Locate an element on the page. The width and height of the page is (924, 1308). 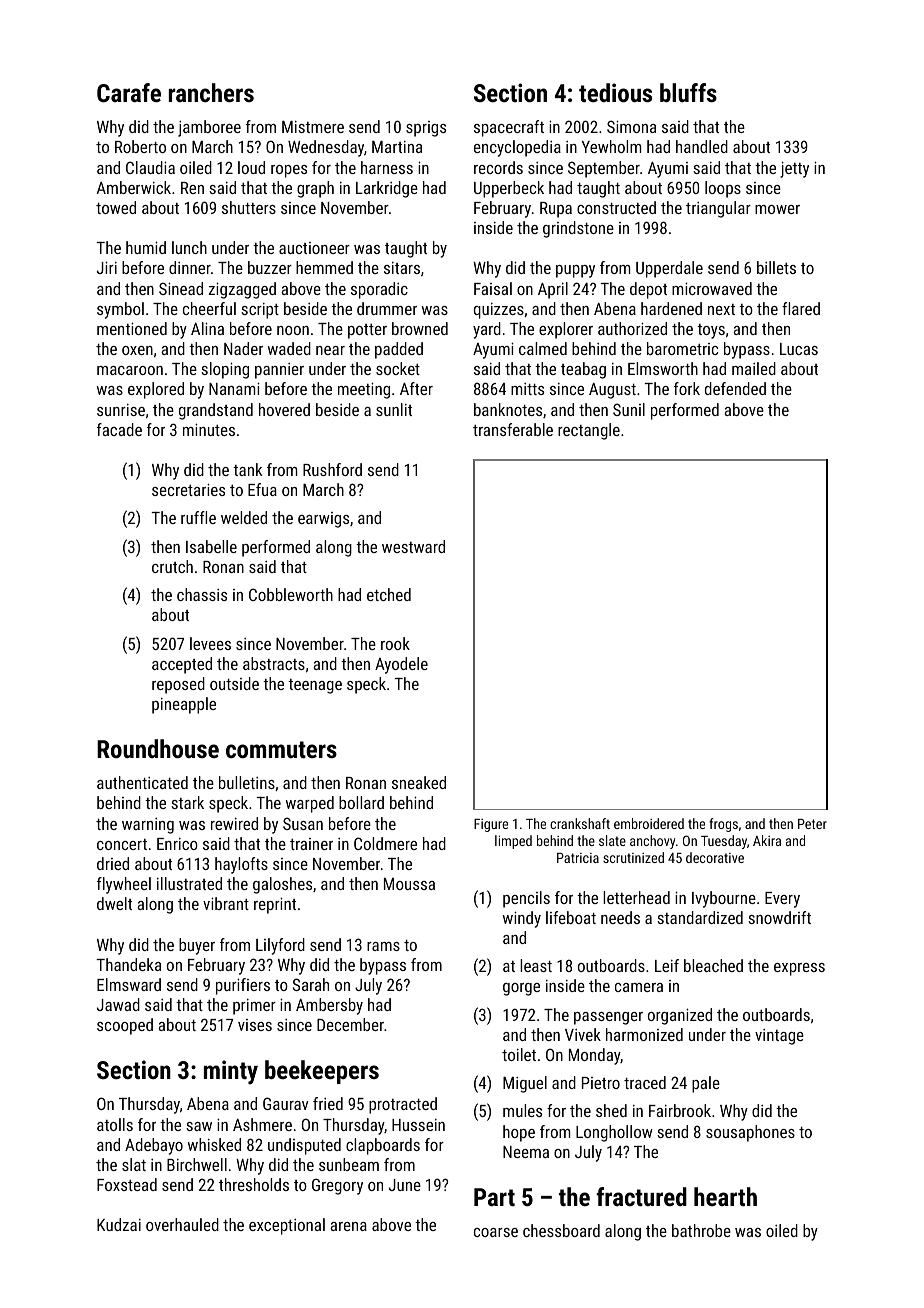
towed is located at coordinates (116, 207).
